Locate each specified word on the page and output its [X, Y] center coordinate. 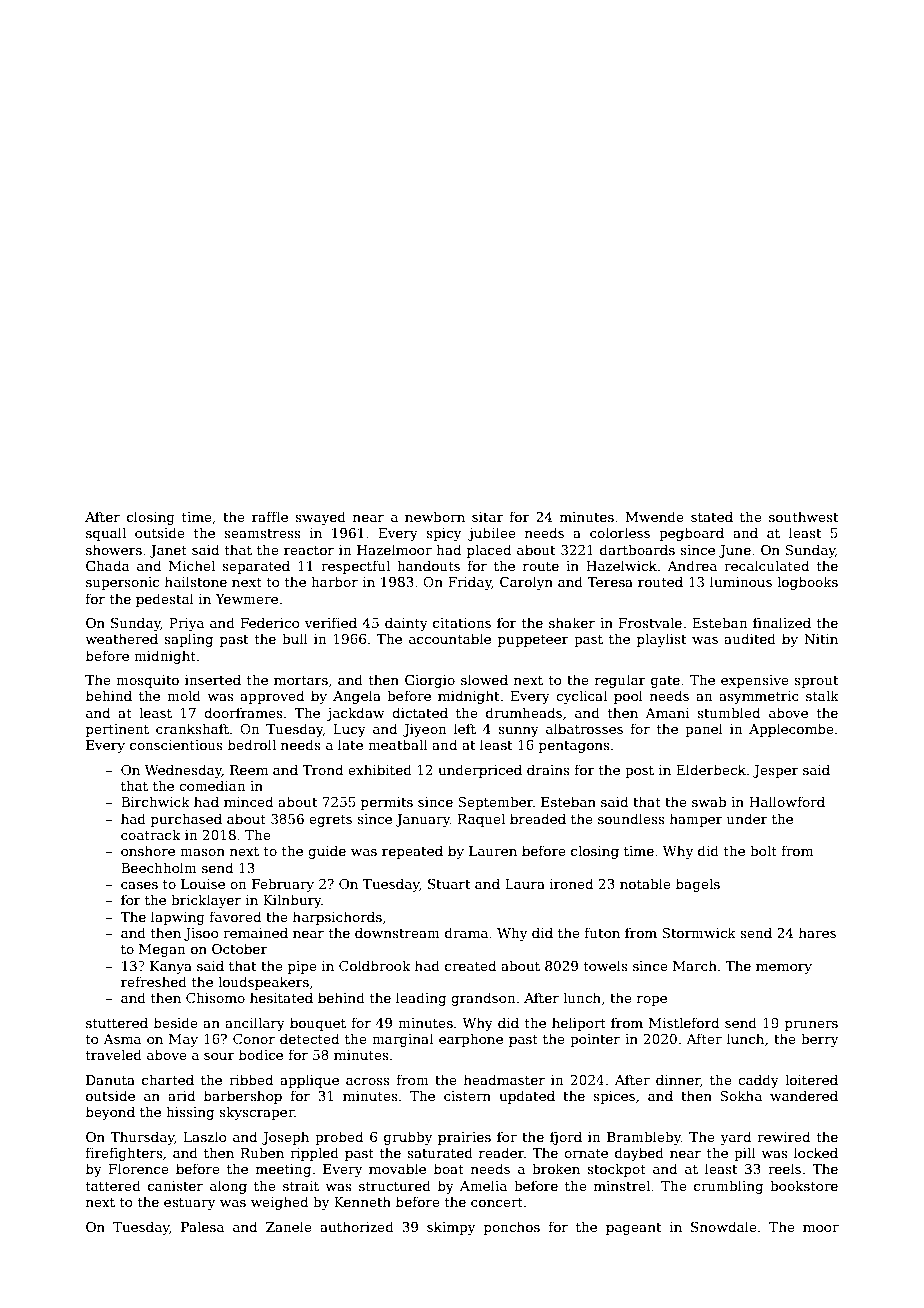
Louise [203, 884]
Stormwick [699, 932]
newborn [435, 516]
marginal [402, 1040]
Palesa [202, 1226]
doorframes [243, 712]
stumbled [728, 712]
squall [106, 534]
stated [712, 516]
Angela [357, 697]
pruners [811, 1026]
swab [709, 801]
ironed [571, 883]
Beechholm [159, 867]
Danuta [110, 1080]
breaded [538, 818]
